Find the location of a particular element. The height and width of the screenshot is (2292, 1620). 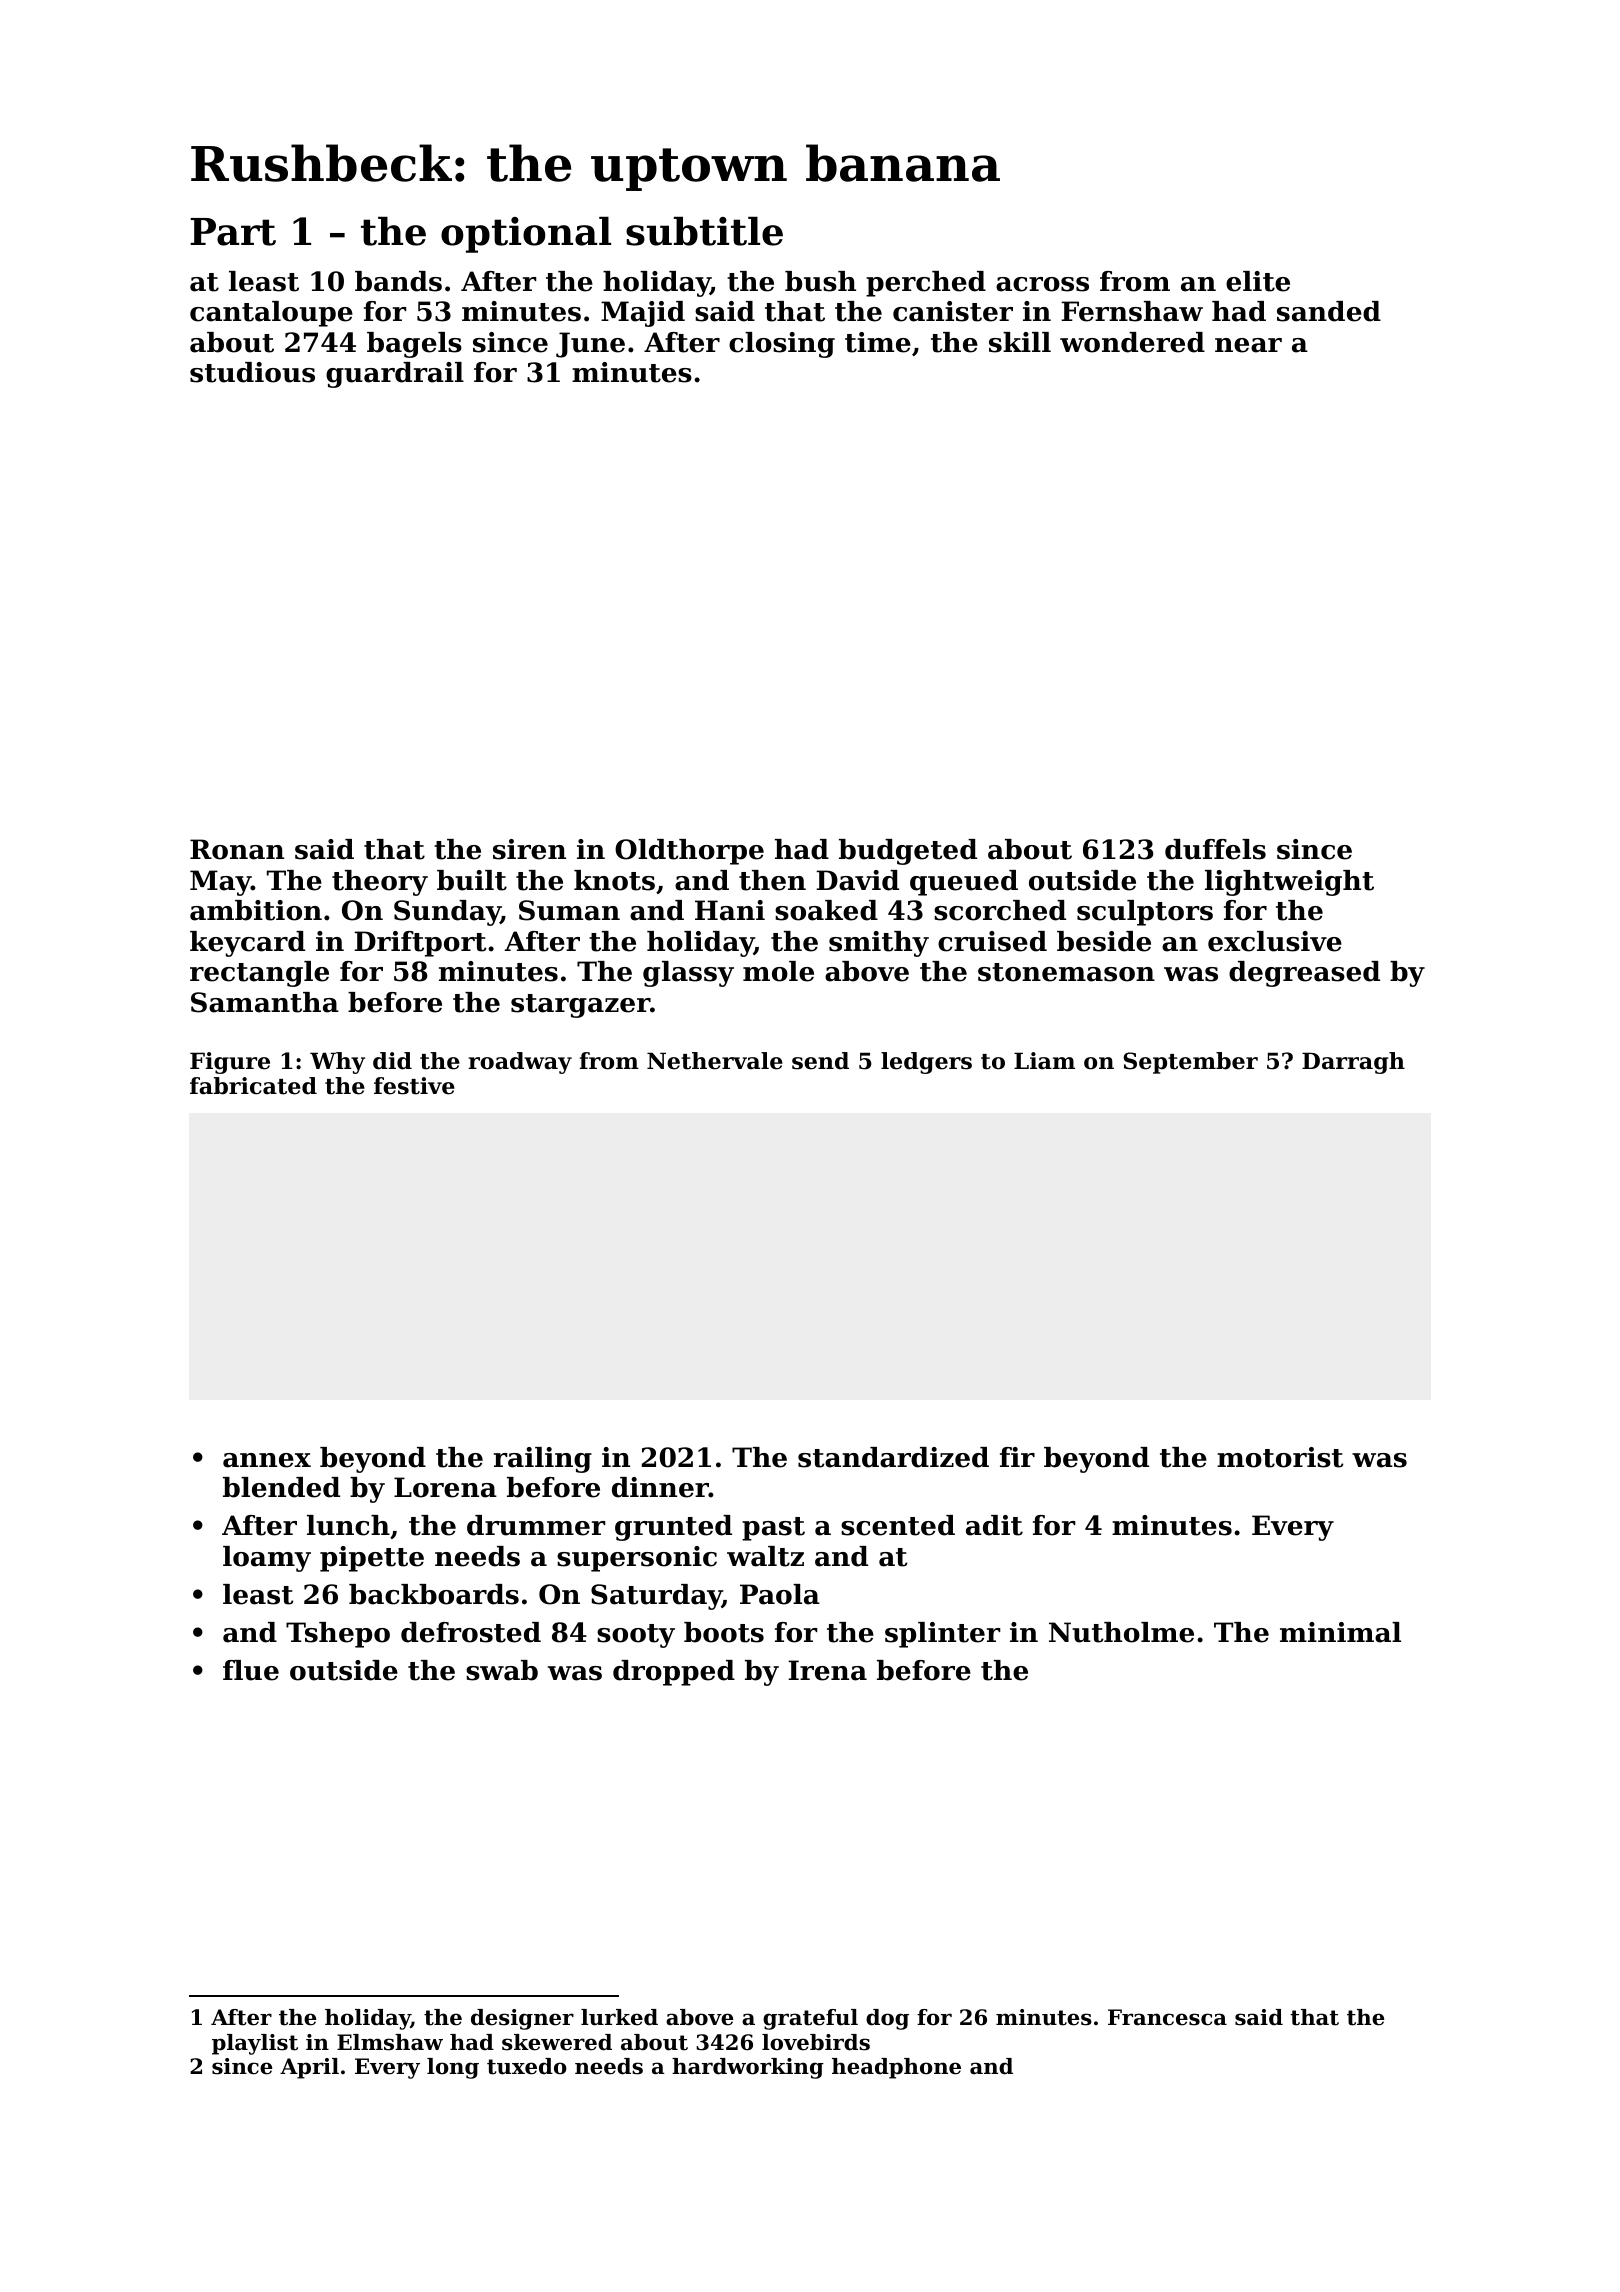

wondered is located at coordinates (1132, 342).
